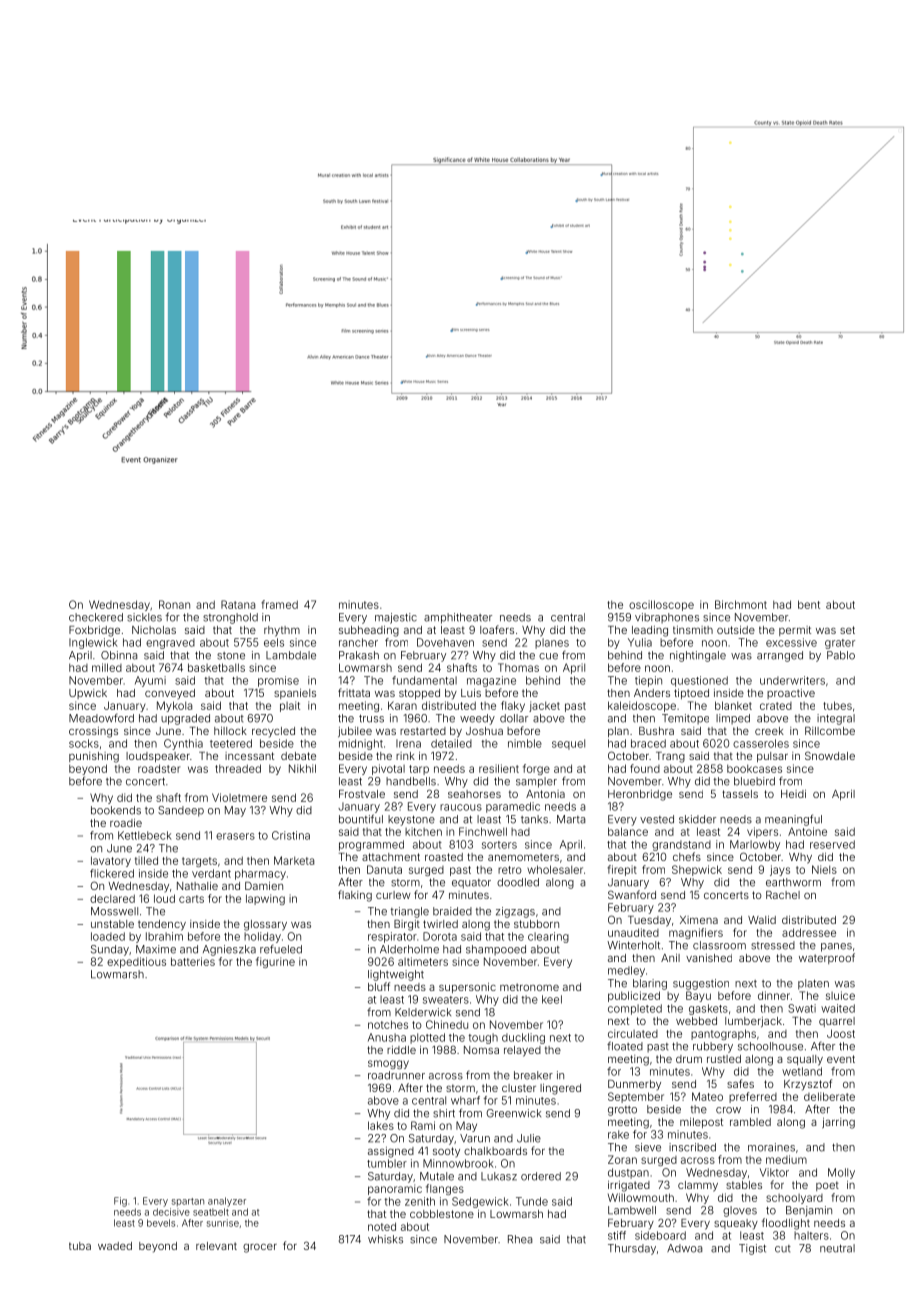 The height and width of the screenshot is (1308, 924). Describe the element at coordinates (515, 912) in the screenshot. I see `zigzags` at that location.
